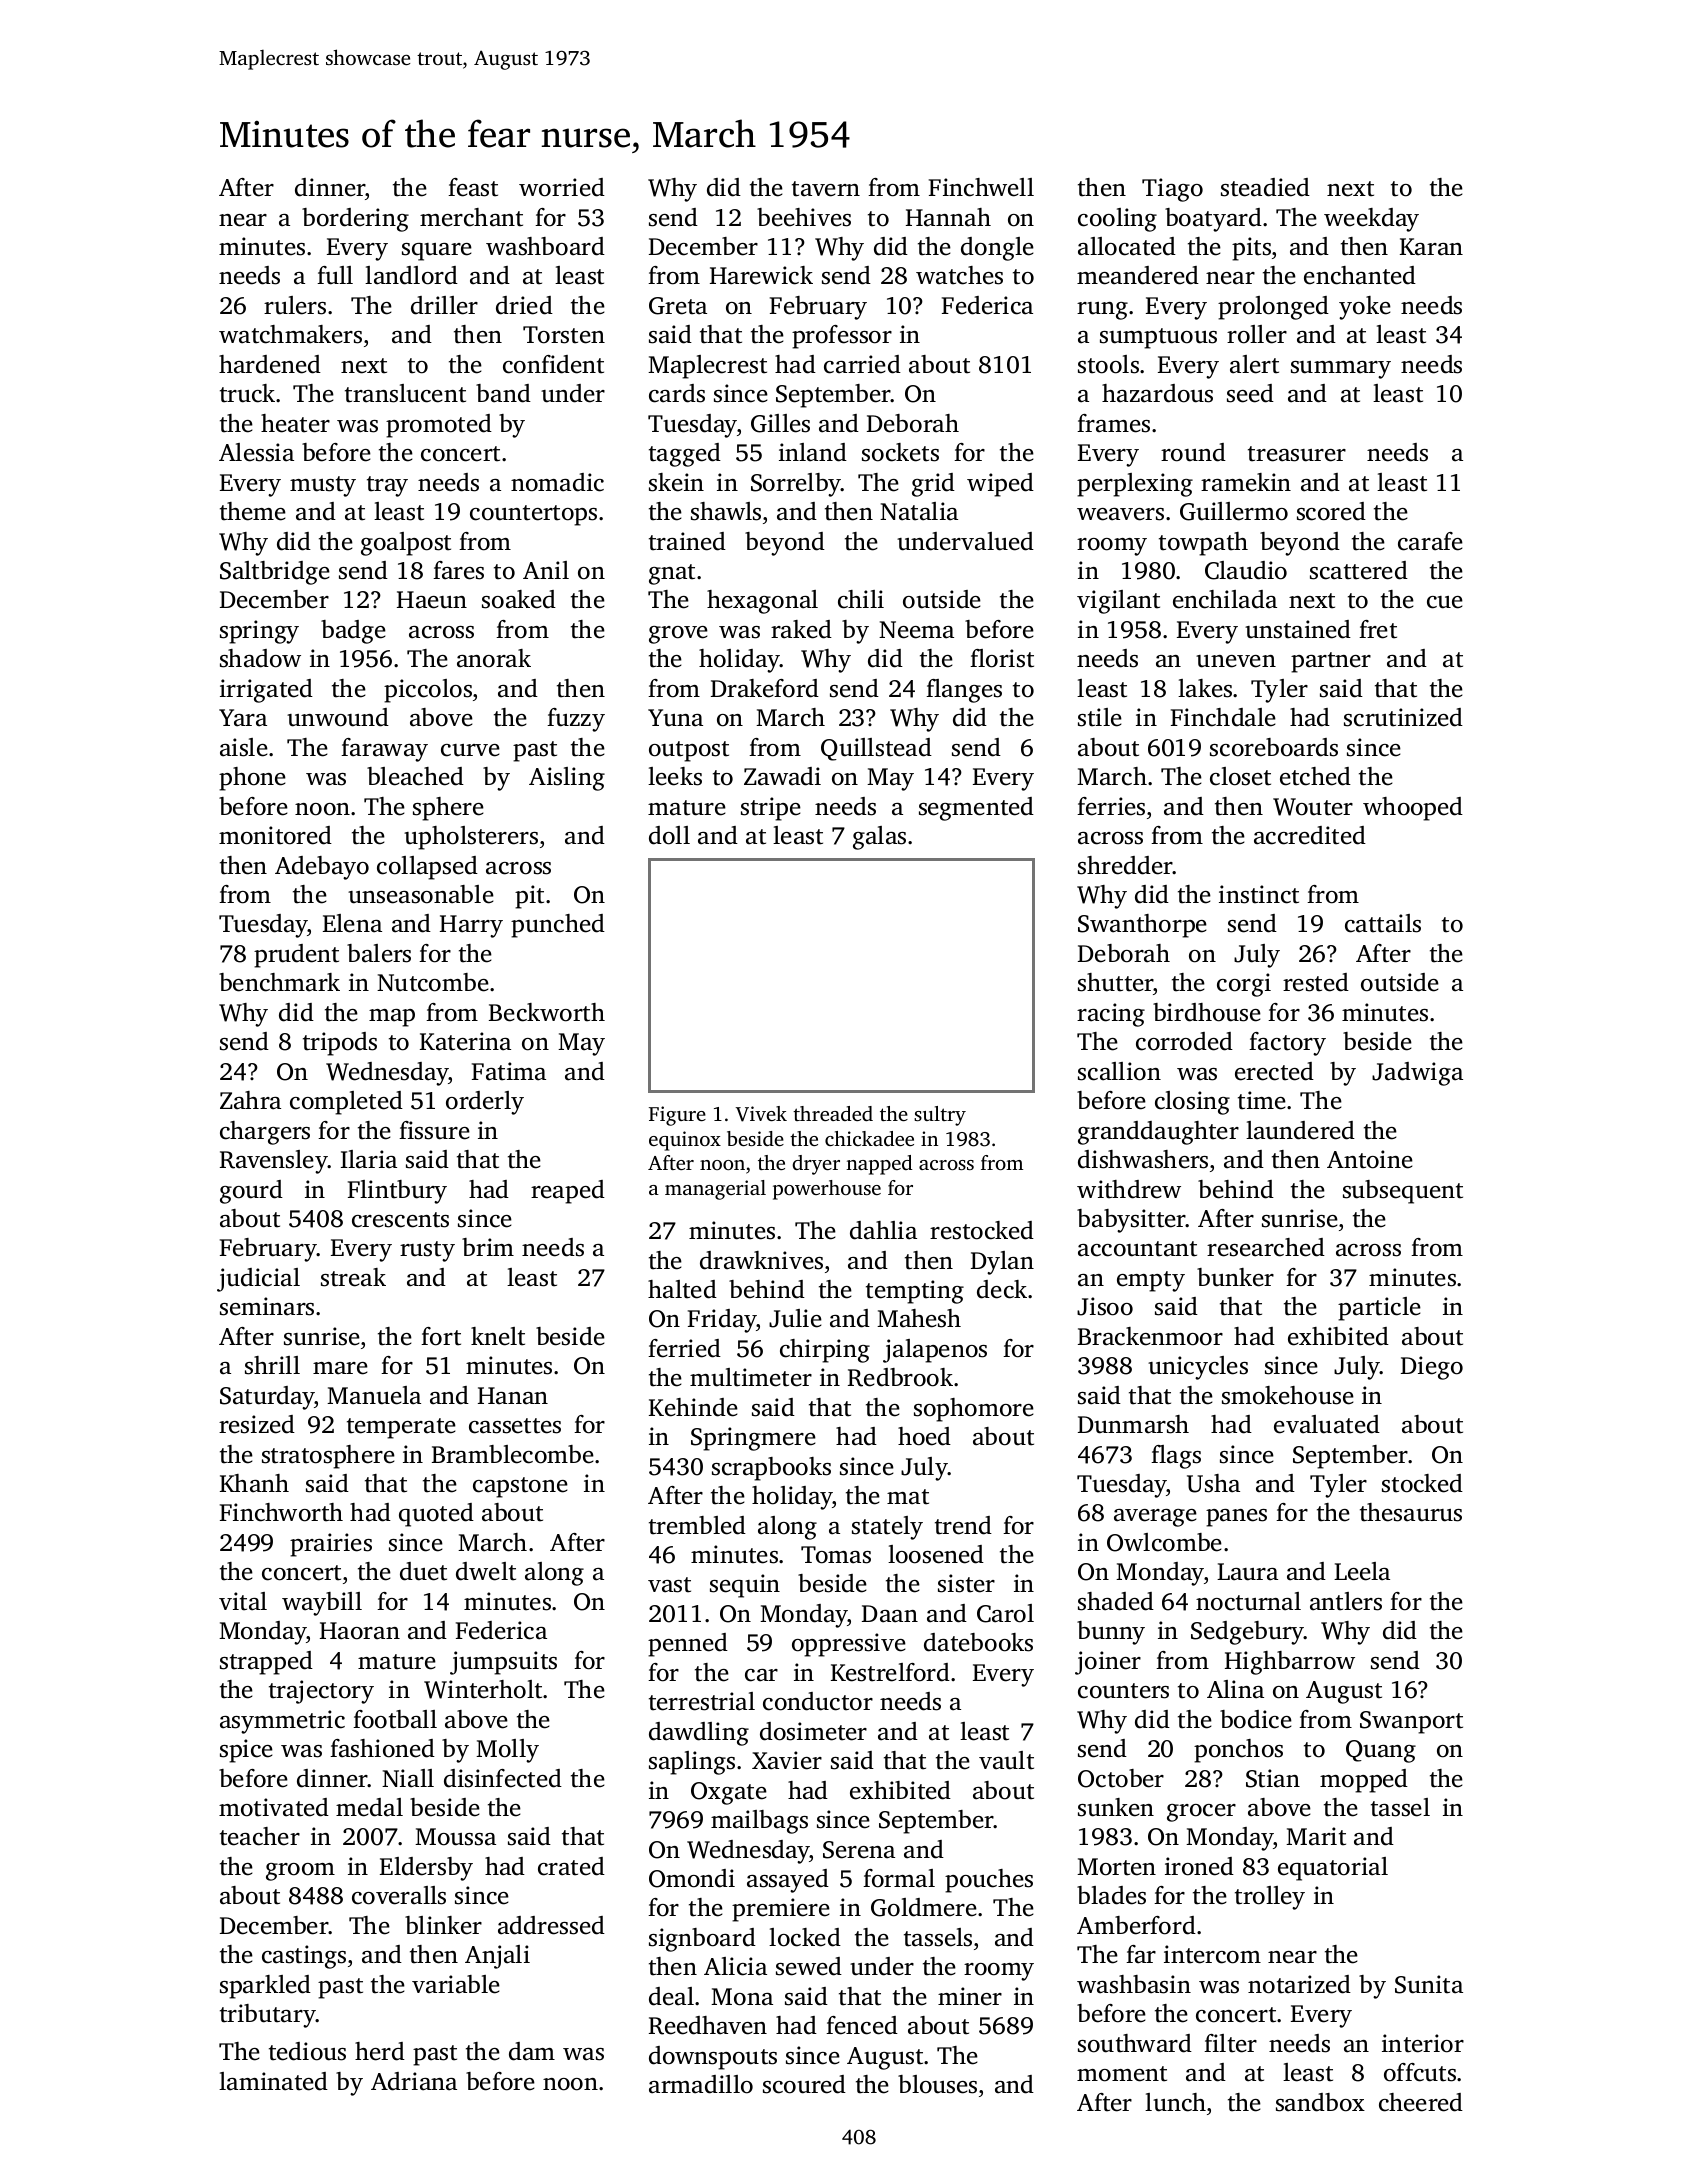 The height and width of the image is (2178, 1683). Describe the element at coordinates (1299, 1984) in the image. I see `notarized` at that location.
